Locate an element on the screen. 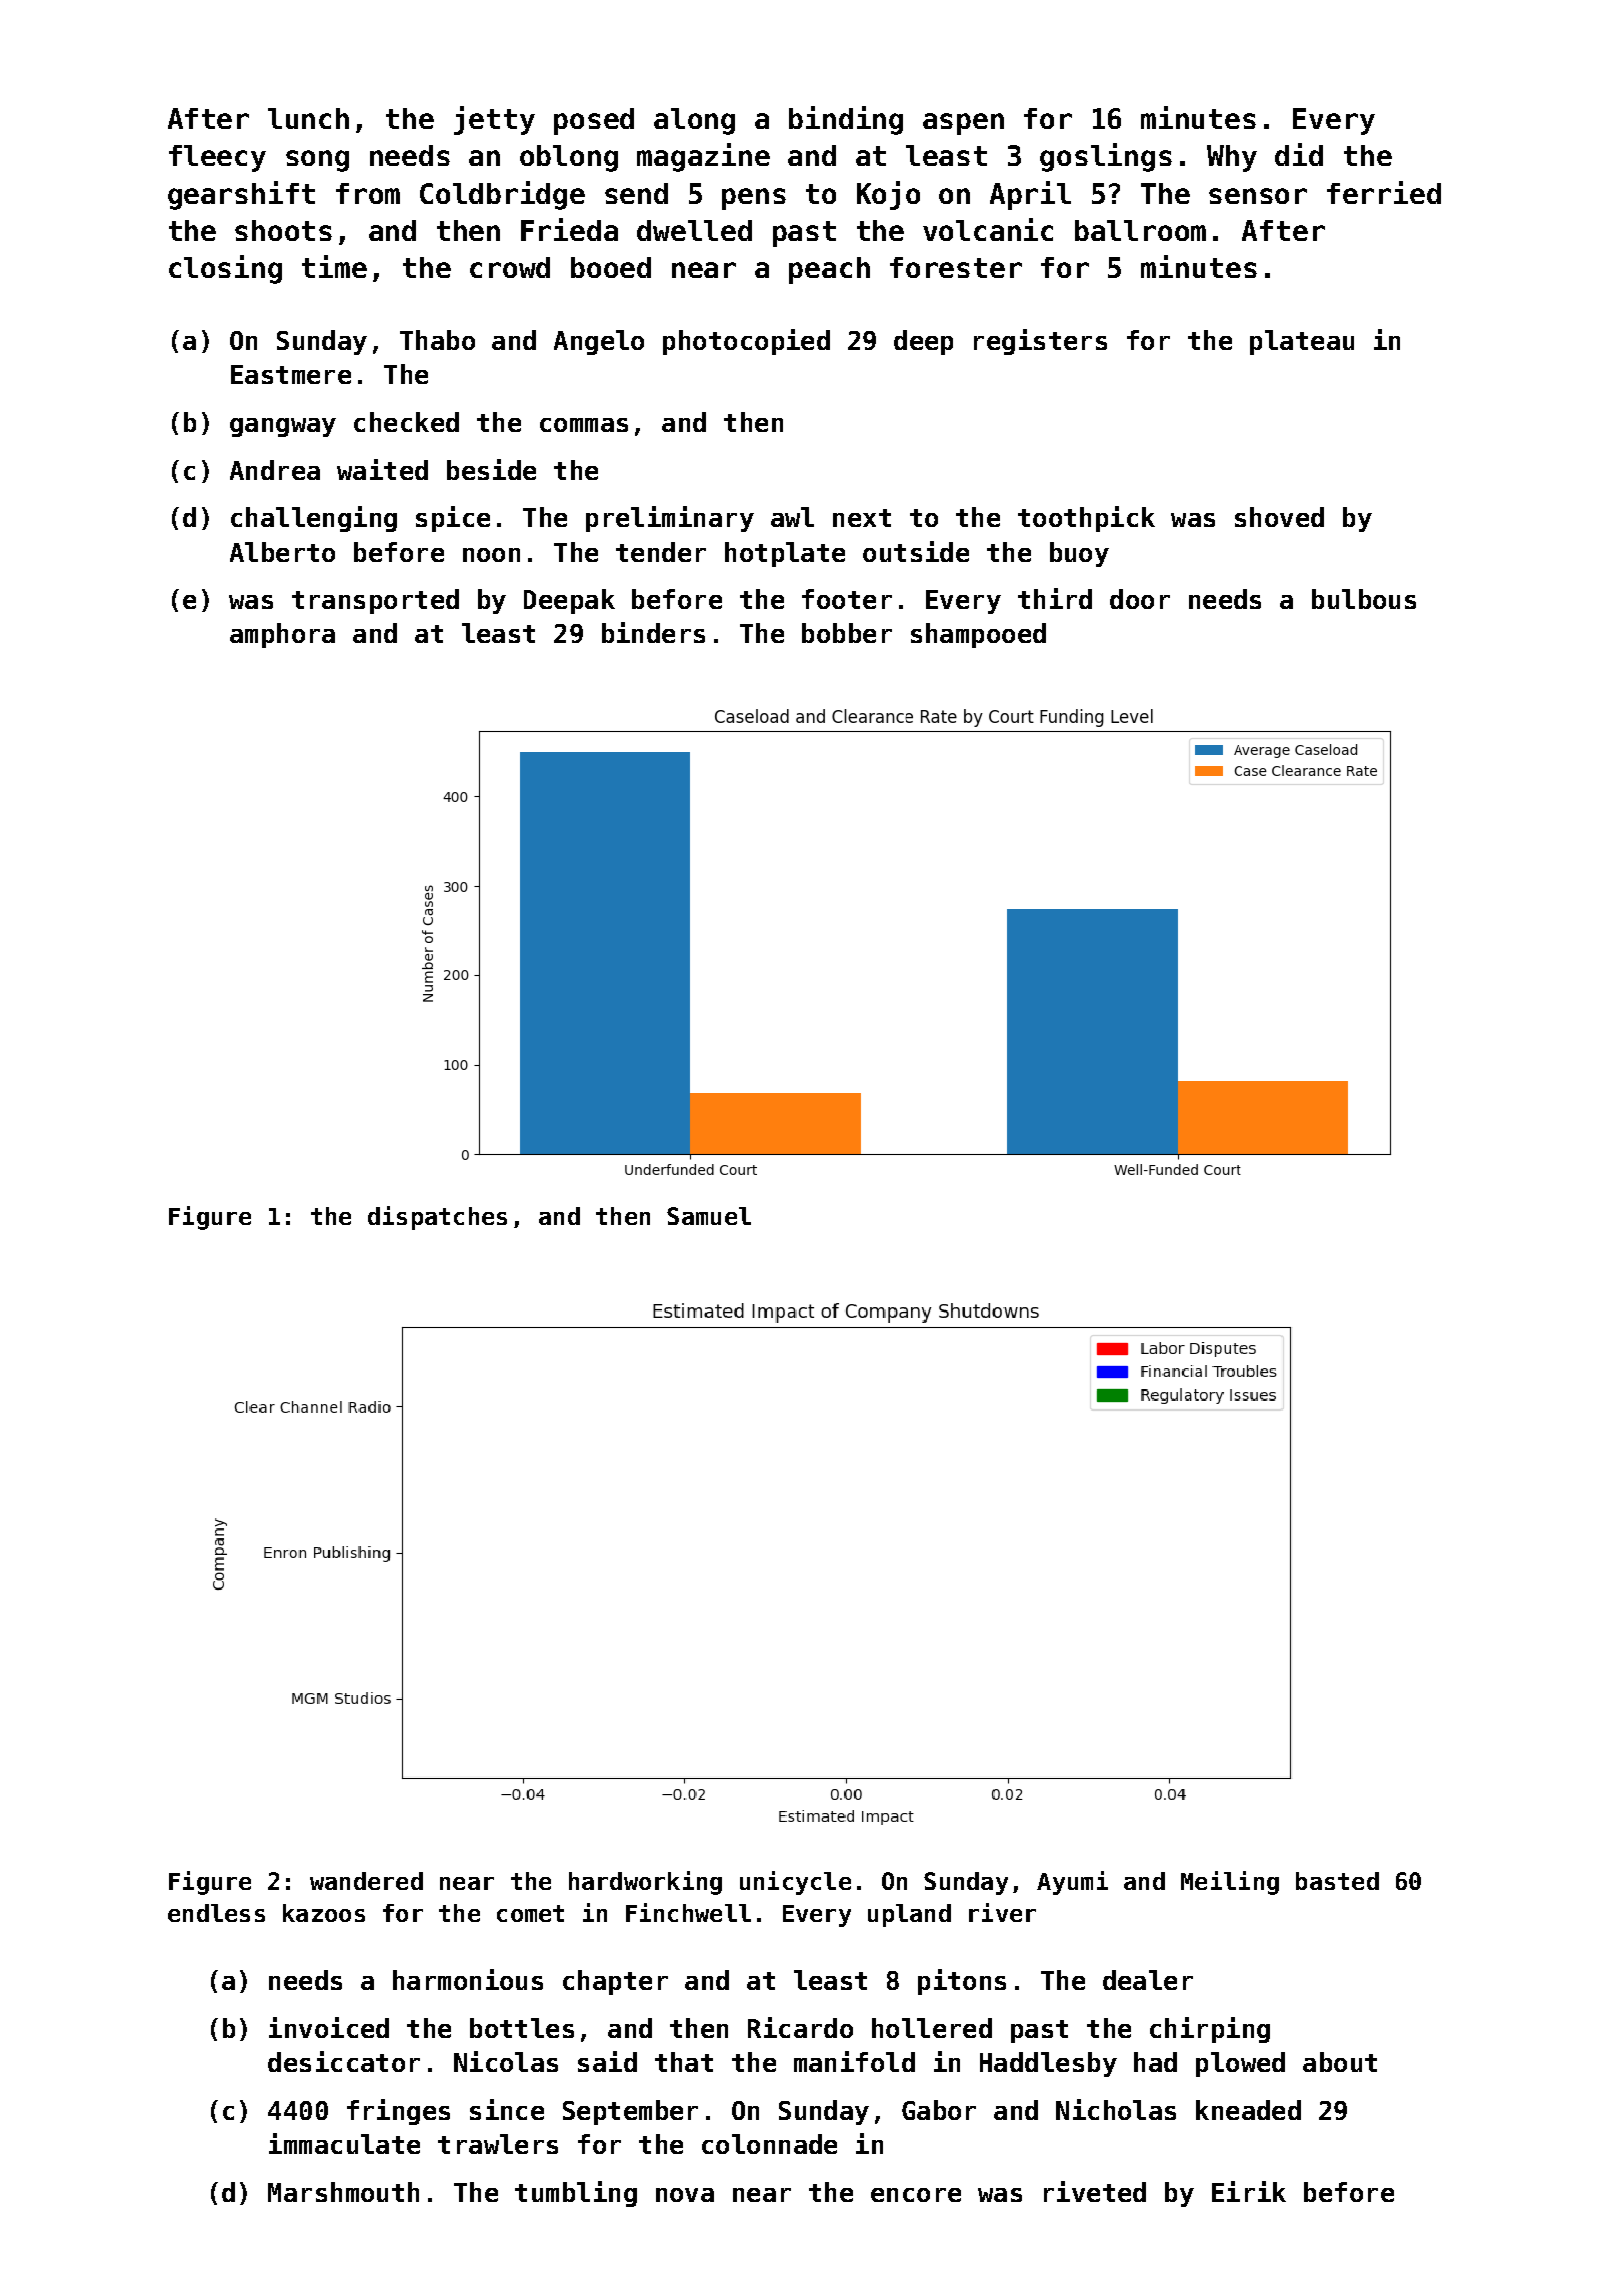 Image resolution: width=1620 pixels, height=2292 pixels. did is located at coordinates (1299, 154).
